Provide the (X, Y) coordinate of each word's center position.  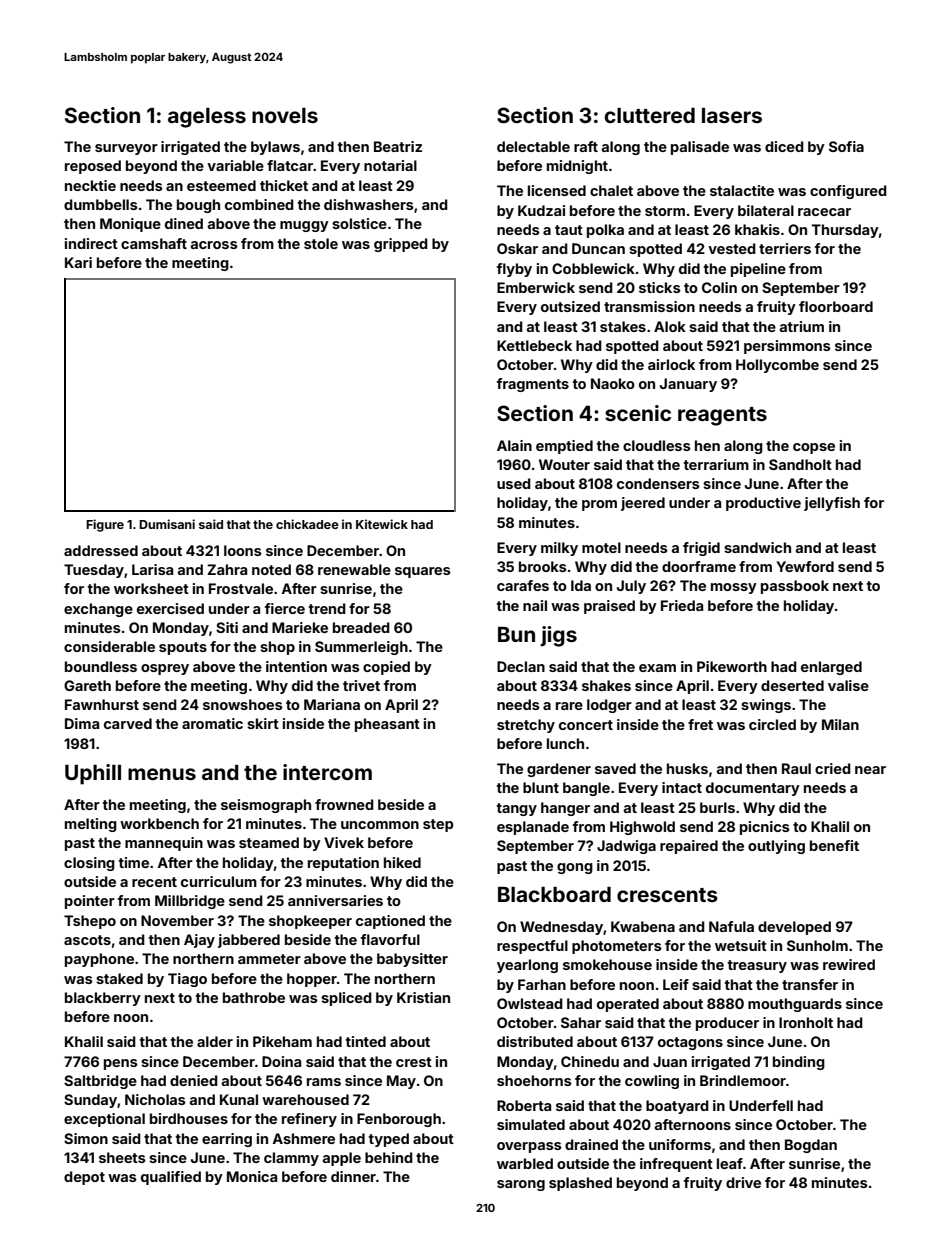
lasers (732, 115)
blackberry (103, 999)
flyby (514, 270)
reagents (722, 416)
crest (414, 1062)
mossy (734, 588)
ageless (207, 118)
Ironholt (806, 1022)
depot (84, 1178)
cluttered (649, 115)
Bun (516, 634)
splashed (580, 1184)
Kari (78, 262)
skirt (263, 723)
